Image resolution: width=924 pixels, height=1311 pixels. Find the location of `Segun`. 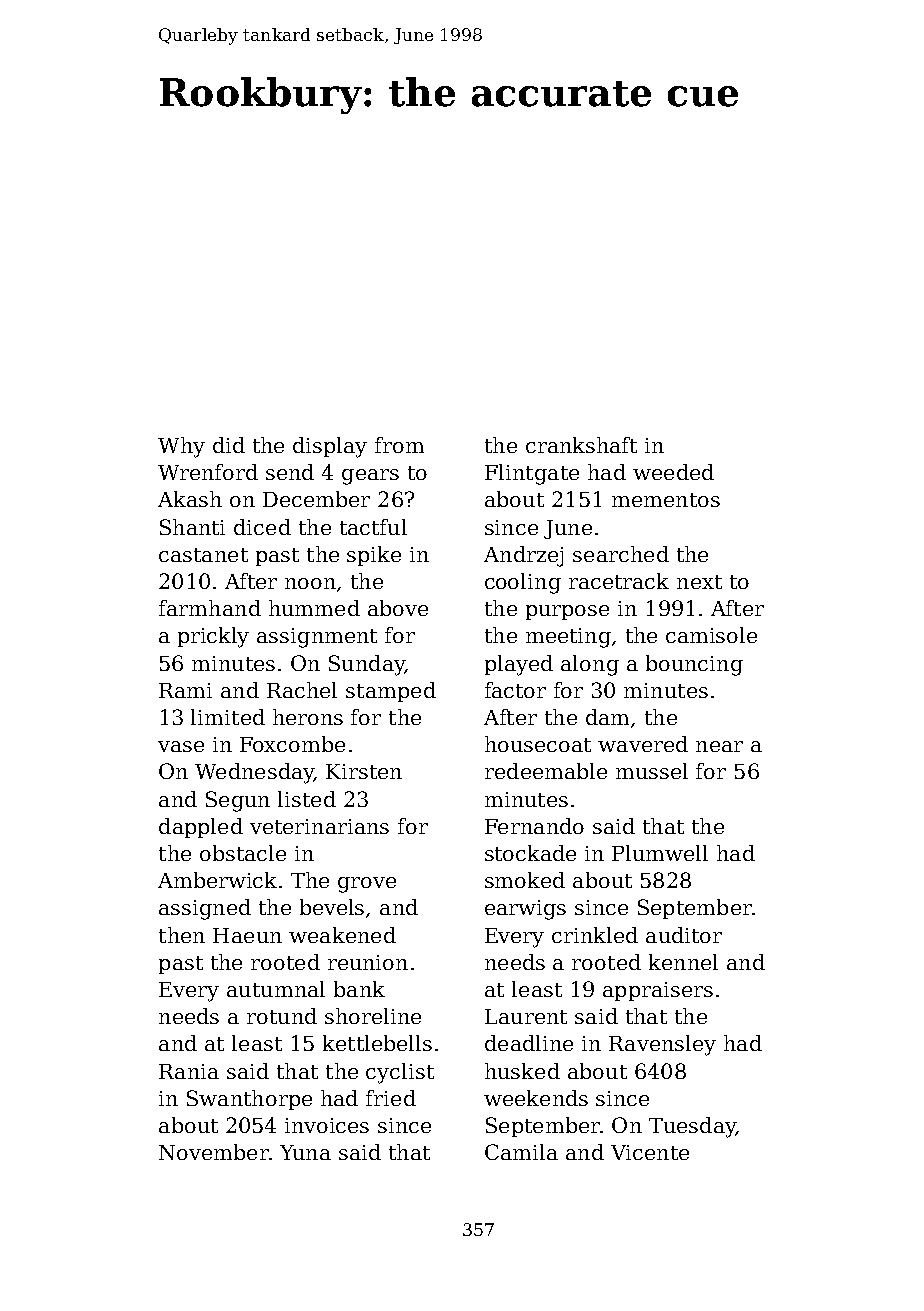

Segun is located at coordinates (238, 801).
